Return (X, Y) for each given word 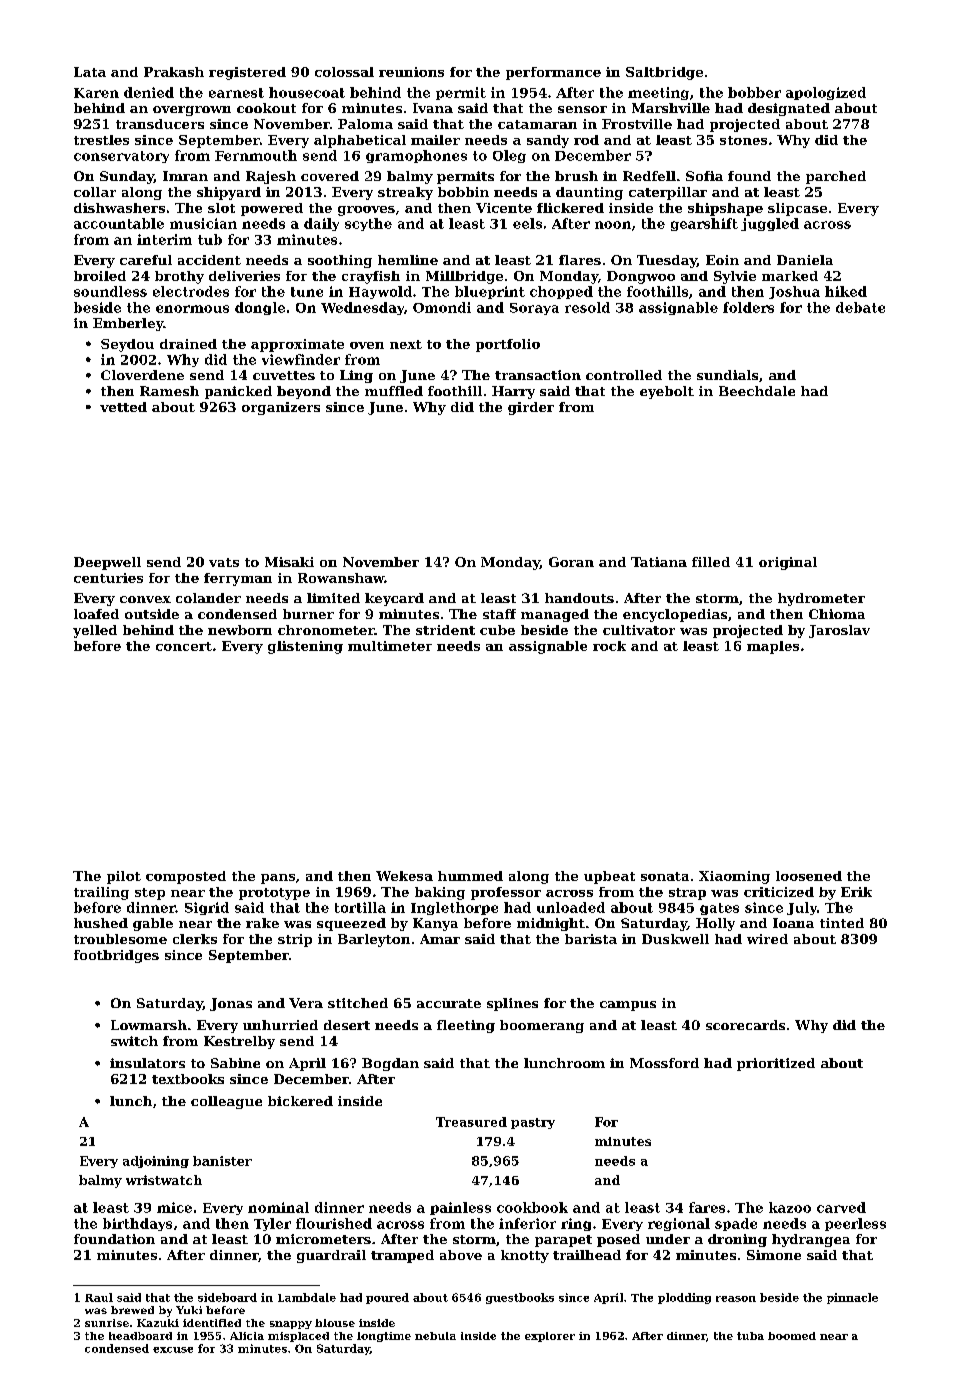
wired (767, 939)
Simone (774, 1255)
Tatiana (659, 562)
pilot (124, 877)
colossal (344, 72)
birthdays (137, 1224)
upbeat (609, 877)
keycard (394, 599)
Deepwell (107, 563)
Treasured (471, 1122)
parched (836, 177)
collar (95, 192)
